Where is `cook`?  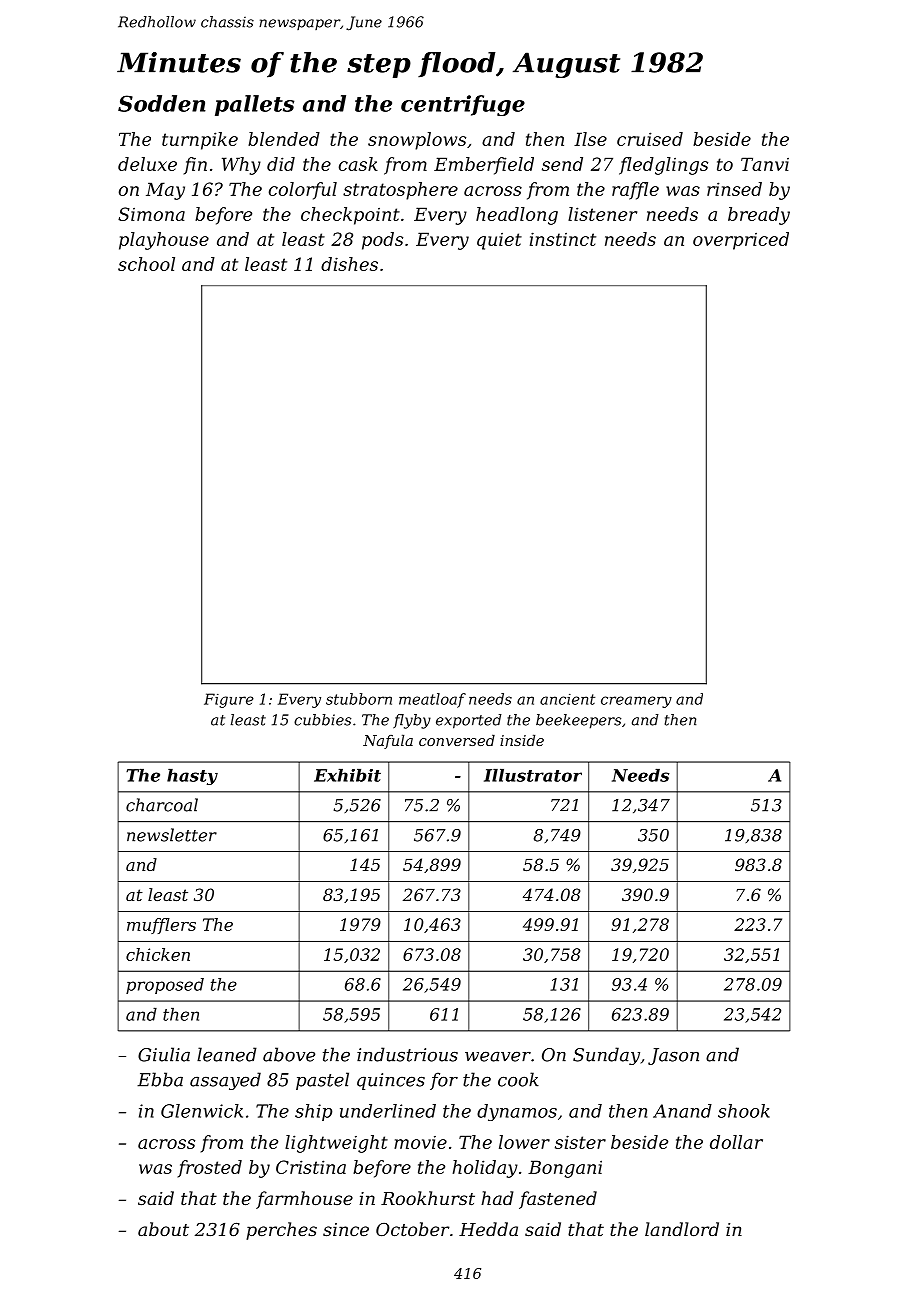
cook is located at coordinates (518, 1079).
